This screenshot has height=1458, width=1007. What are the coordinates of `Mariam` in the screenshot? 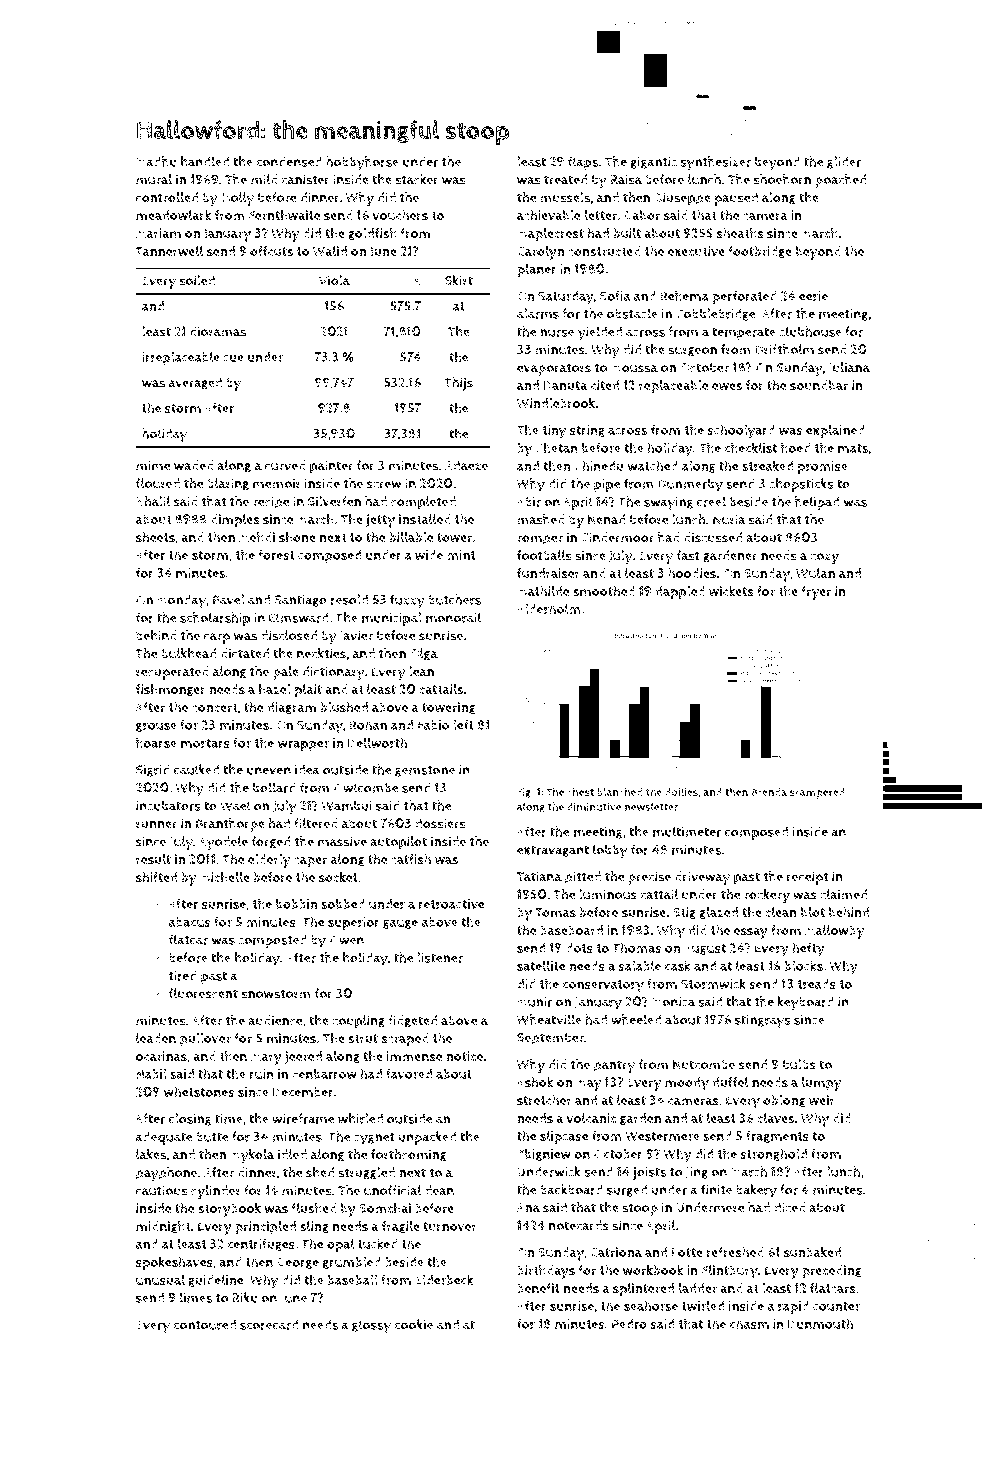 It's located at (158, 233).
